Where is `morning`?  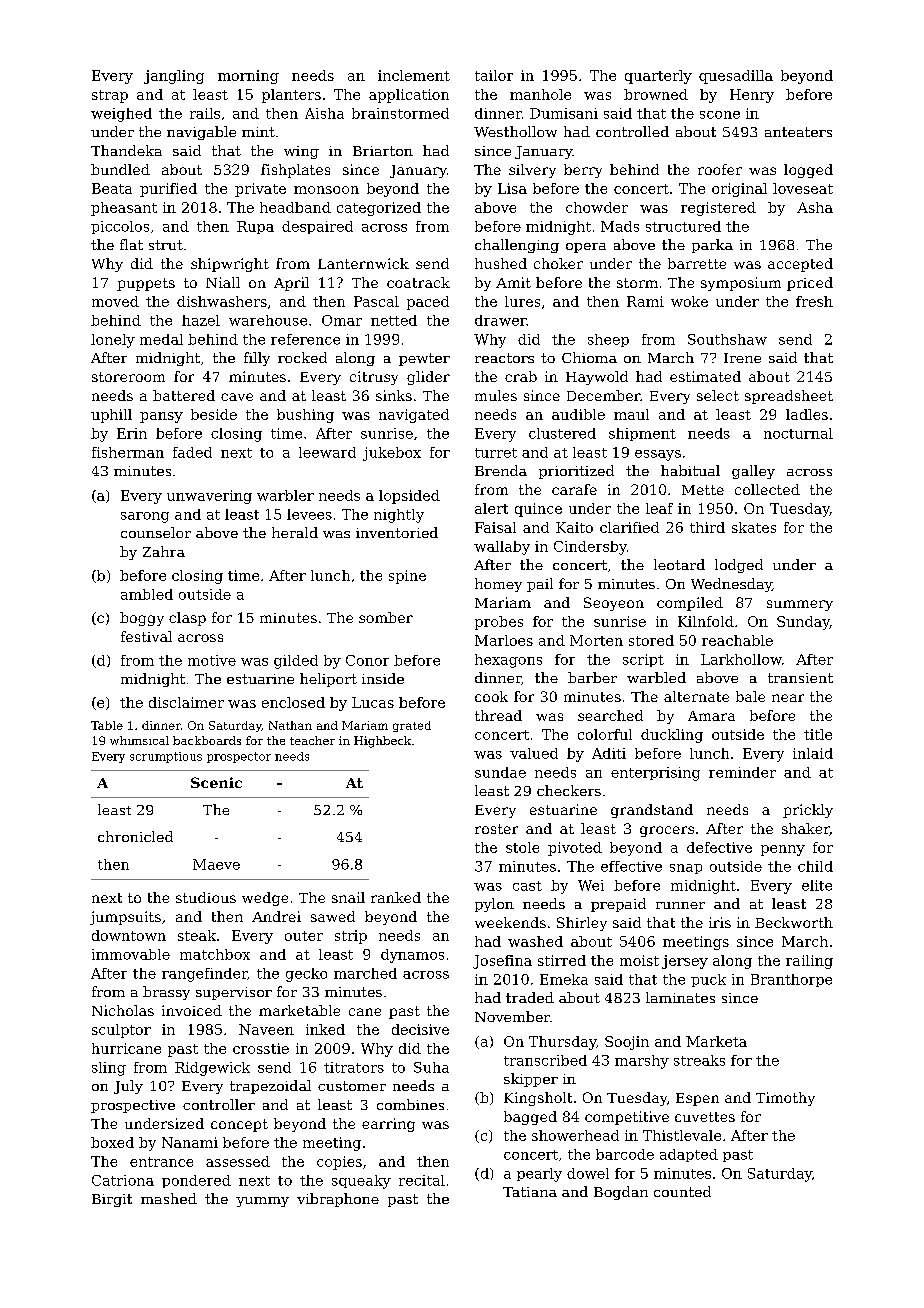
morning is located at coordinates (248, 77).
